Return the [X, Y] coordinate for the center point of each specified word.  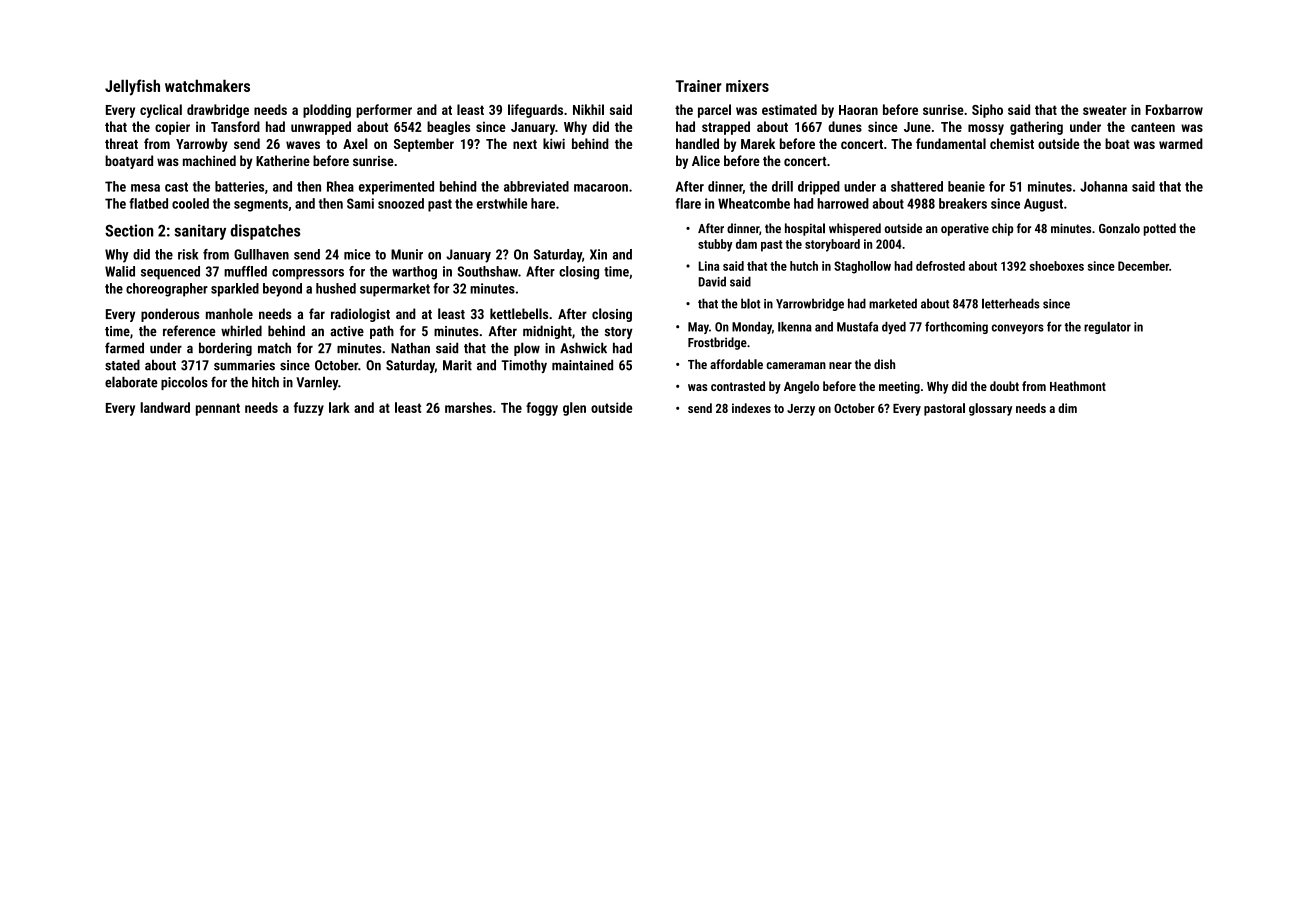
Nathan [410, 348]
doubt [1004, 386]
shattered [917, 186]
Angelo [801, 387]
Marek [758, 143]
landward [165, 407]
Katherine [283, 160]
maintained [582, 365]
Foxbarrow [1174, 109]
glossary [990, 409]
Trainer [699, 86]
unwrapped [321, 128]
